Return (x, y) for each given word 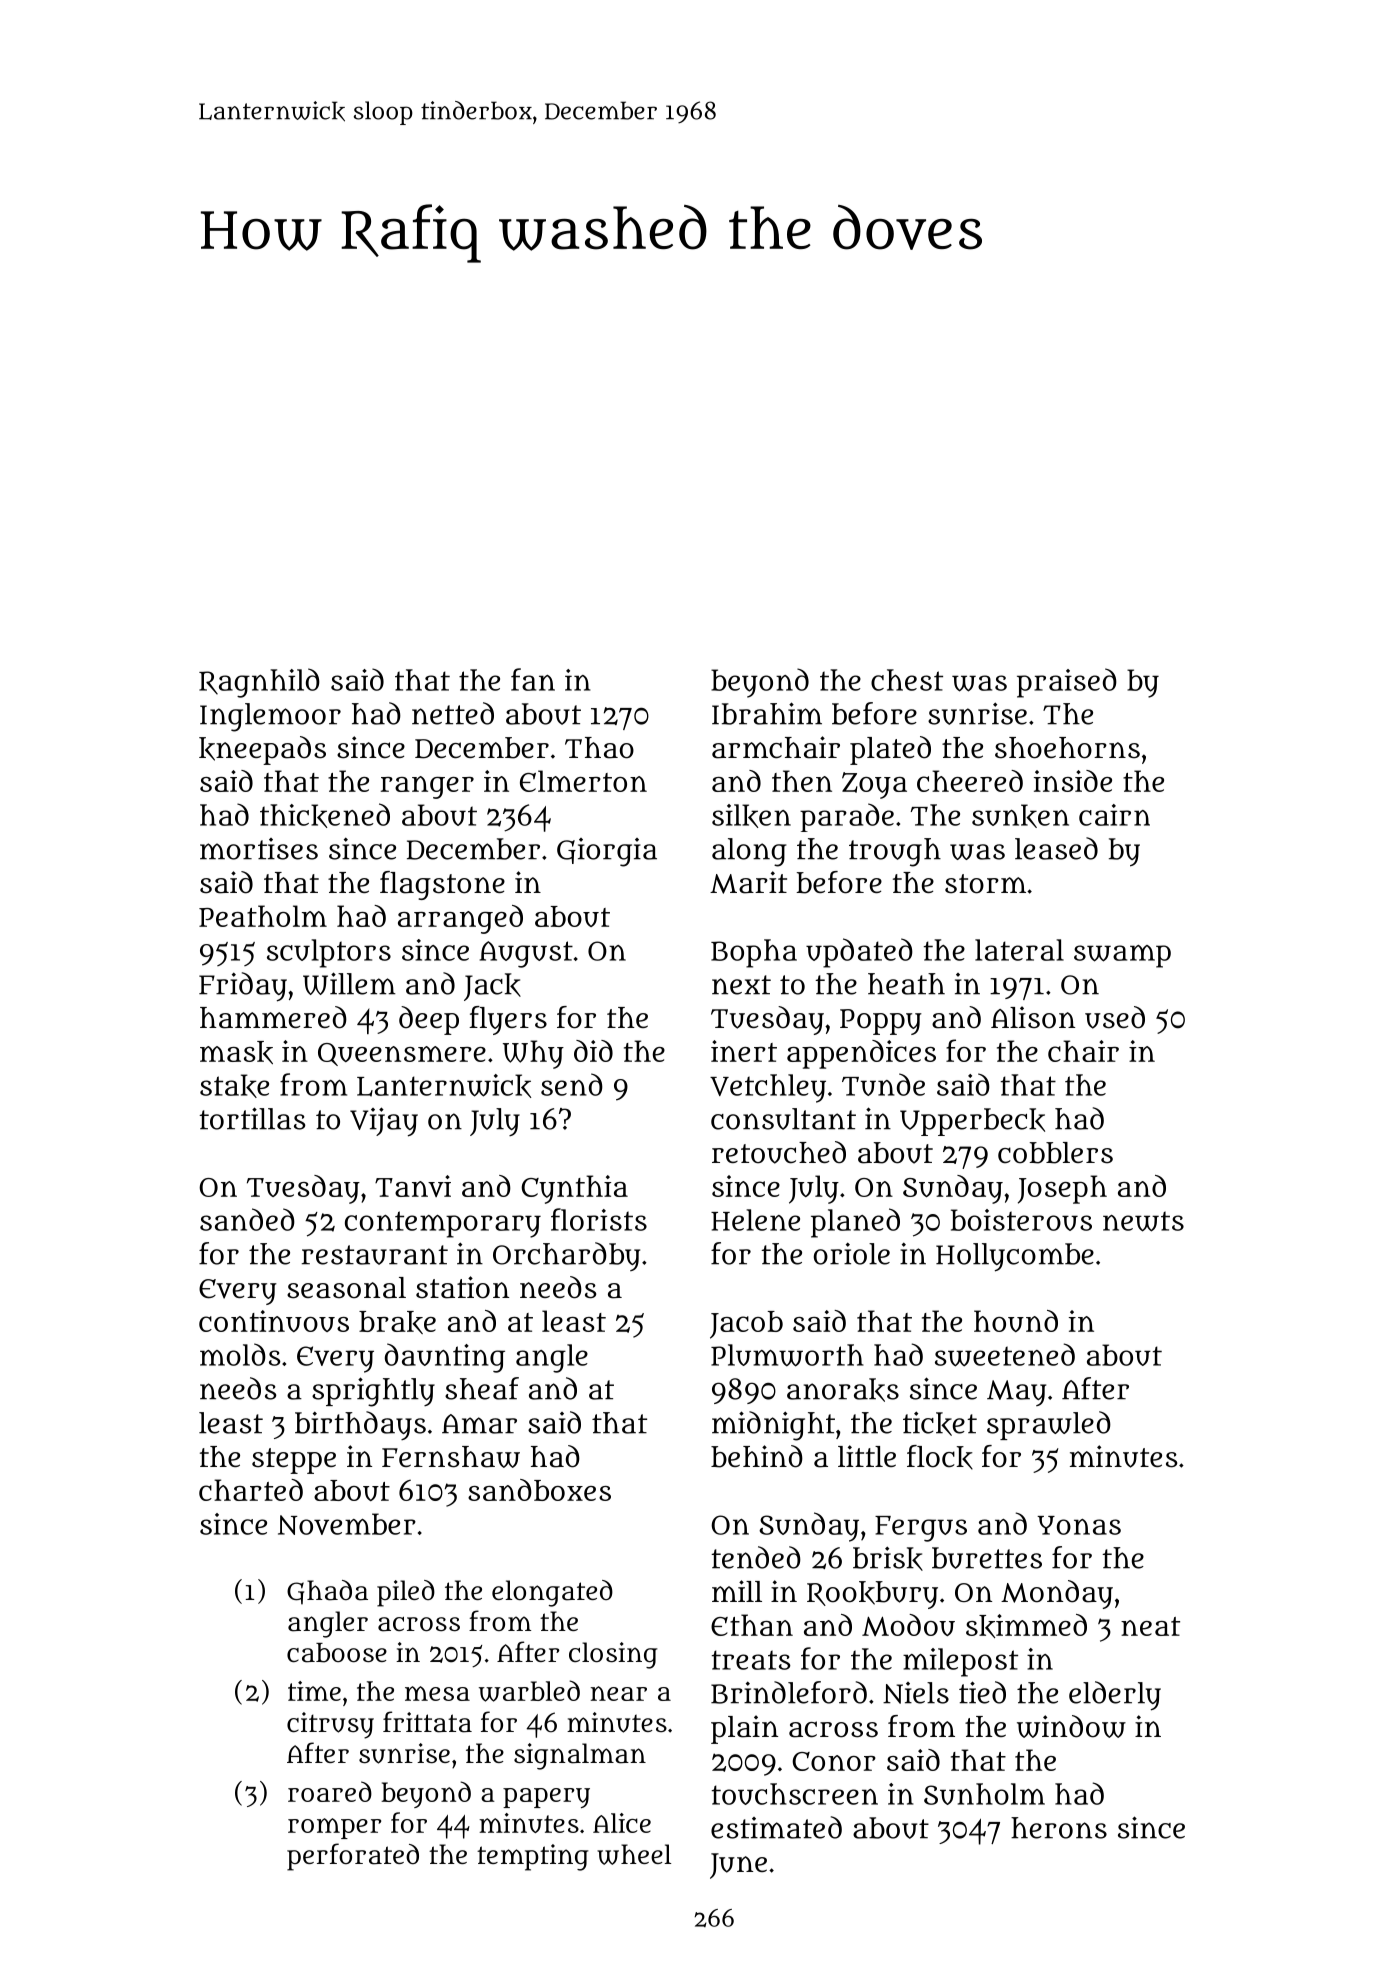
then (802, 781)
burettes (987, 1558)
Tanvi (413, 1186)
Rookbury (872, 1595)
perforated (353, 1857)
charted (251, 1490)
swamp (1122, 956)
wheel (634, 1854)
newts (1143, 1221)
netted (453, 713)
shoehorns (1067, 748)
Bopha (754, 953)
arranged (460, 919)
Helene (755, 1220)
